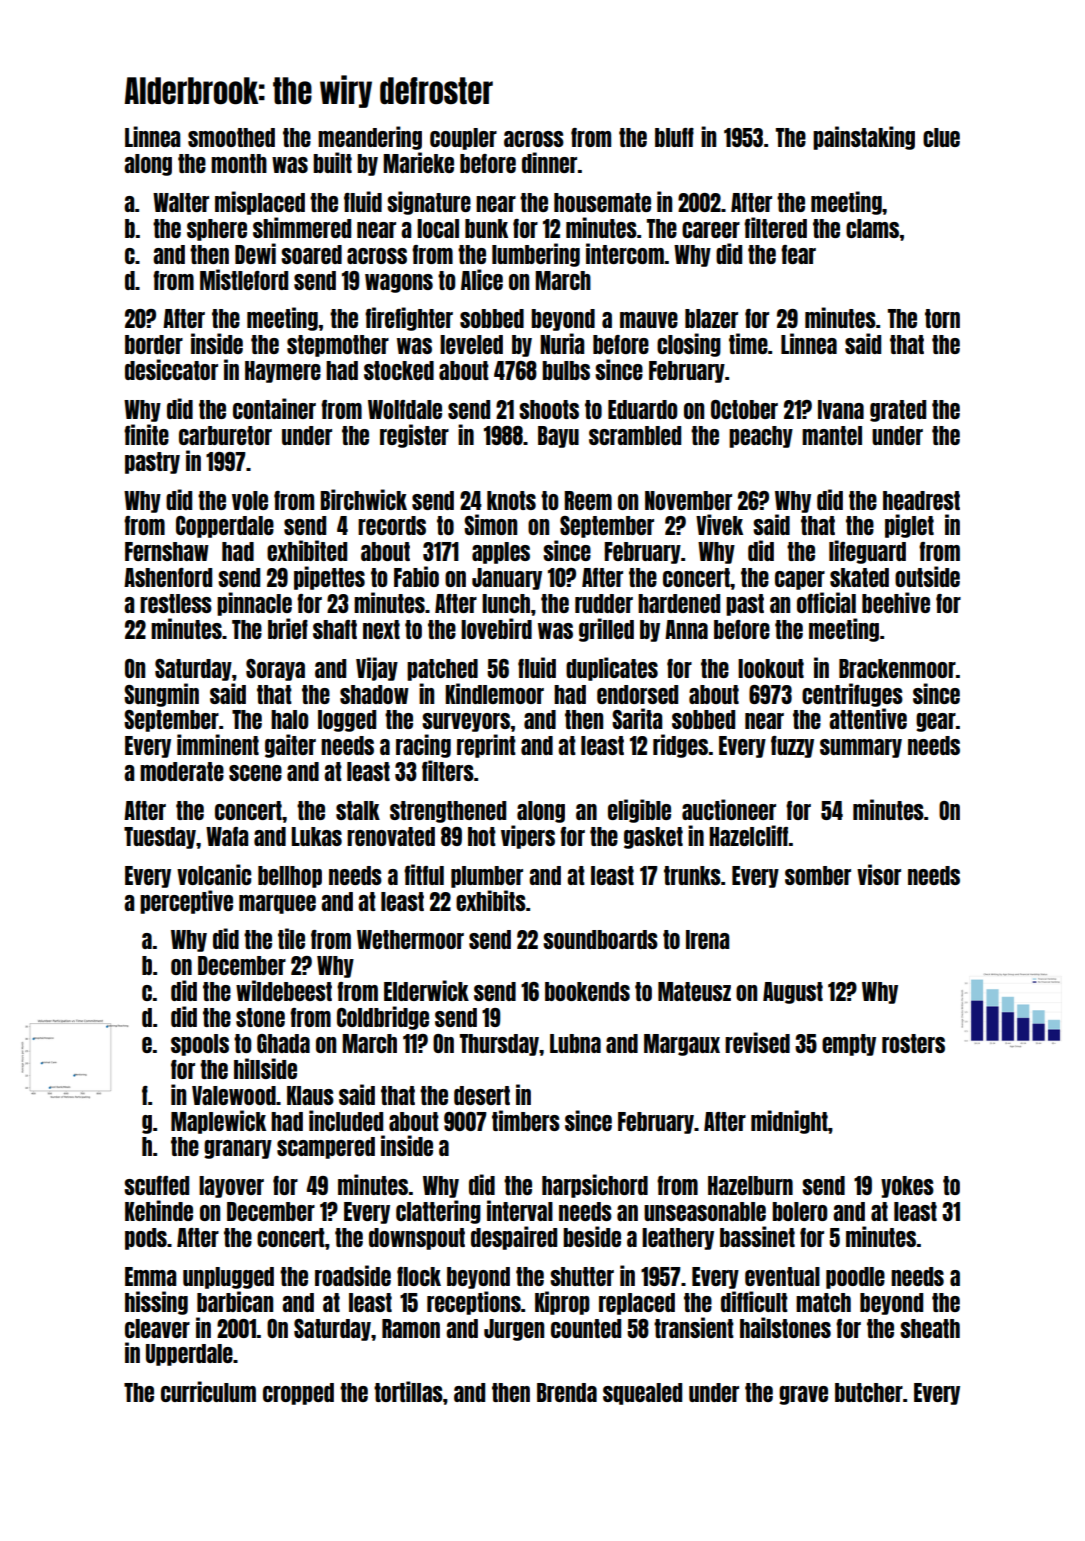 The height and width of the screenshot is (1541, 1085). I want to click on hissing, so click(156, 1303).
